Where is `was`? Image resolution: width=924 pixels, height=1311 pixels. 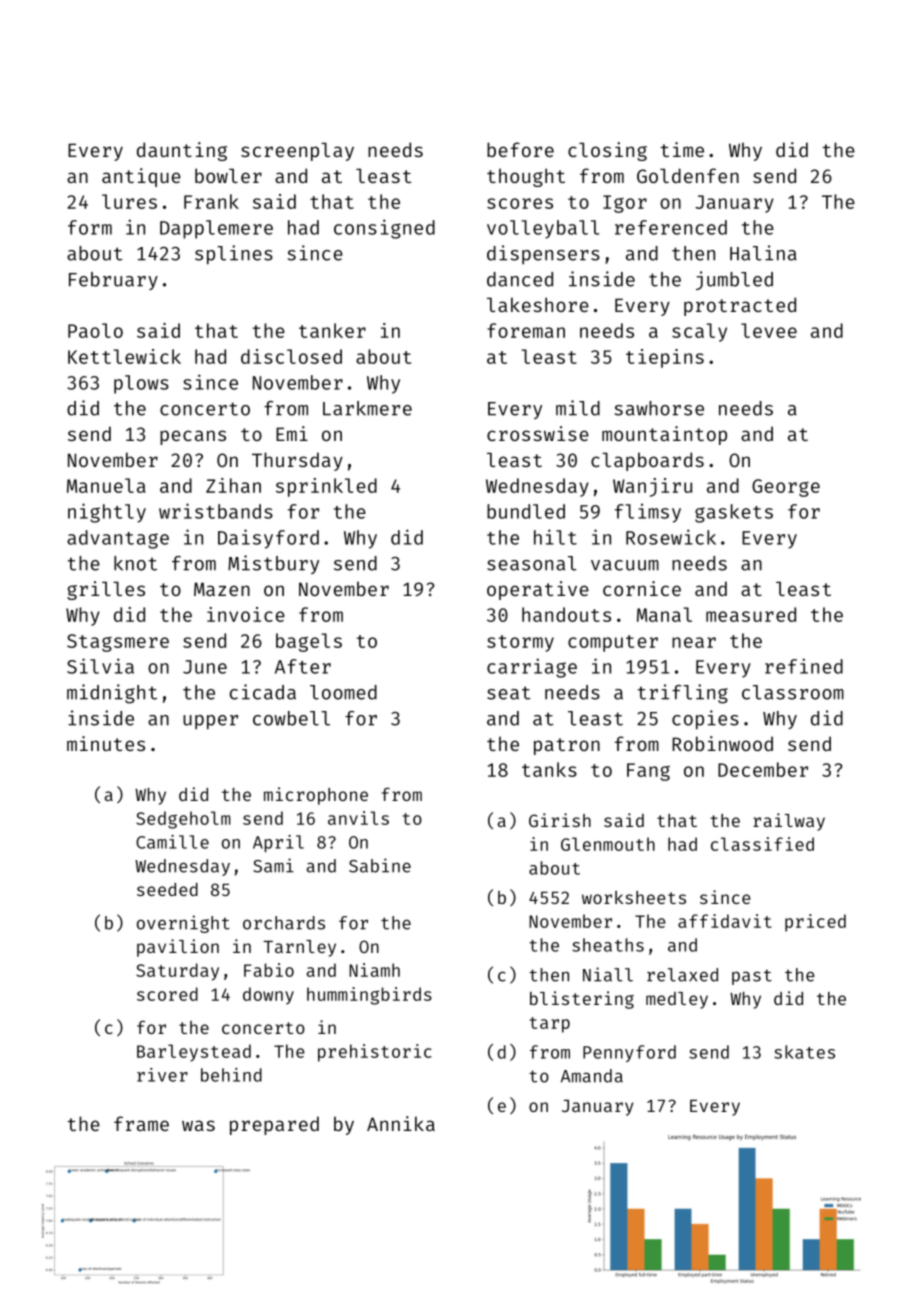
was is located at coordinates (198, 1125).
